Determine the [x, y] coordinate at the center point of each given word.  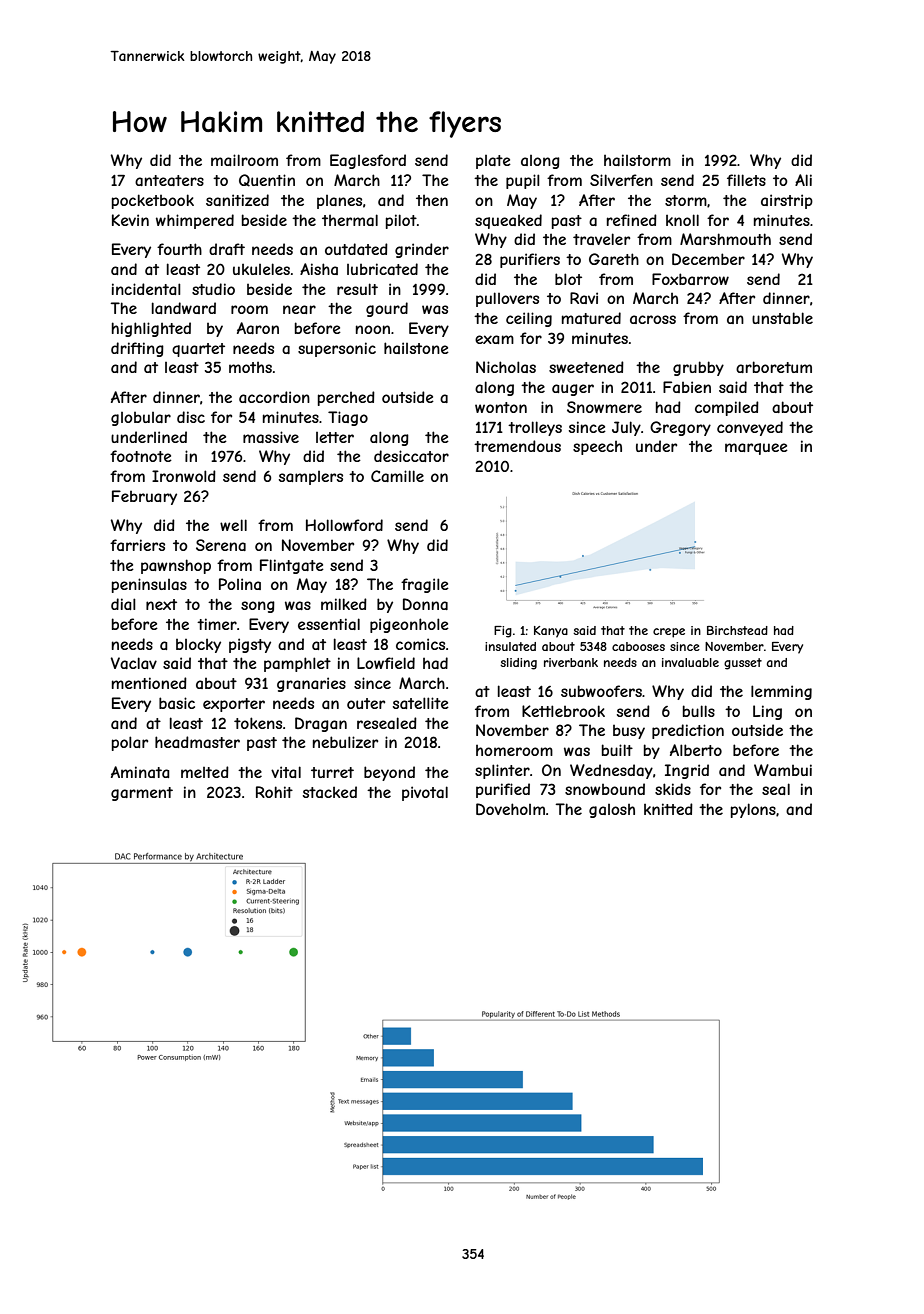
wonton [501, 407]
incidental [146, 289]
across [653, 319]
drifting [137, 349]
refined [632, 220]
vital [286, 772]
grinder [422, 250]
